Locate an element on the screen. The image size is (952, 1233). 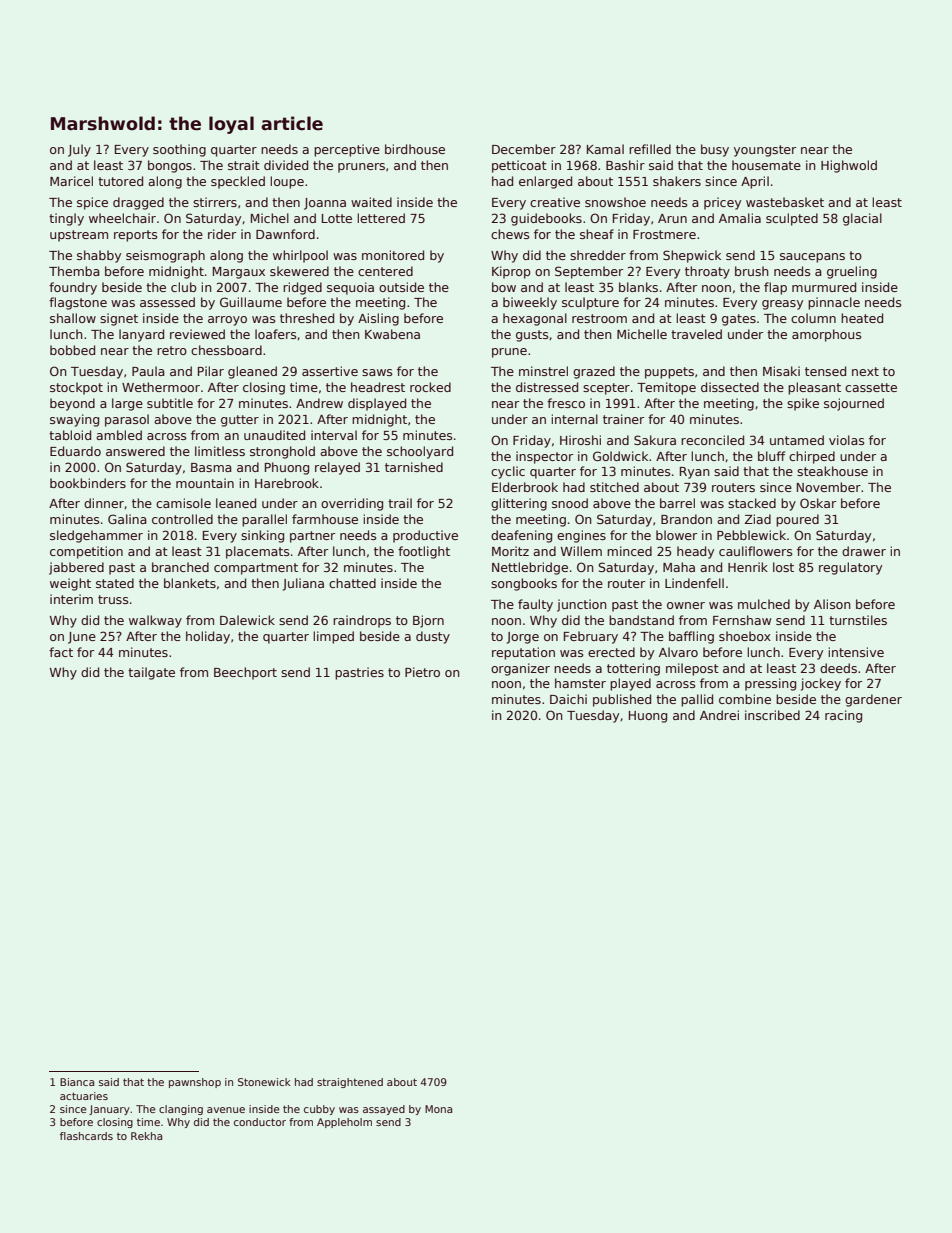
Moritz is located at coordinates (510, 551).
